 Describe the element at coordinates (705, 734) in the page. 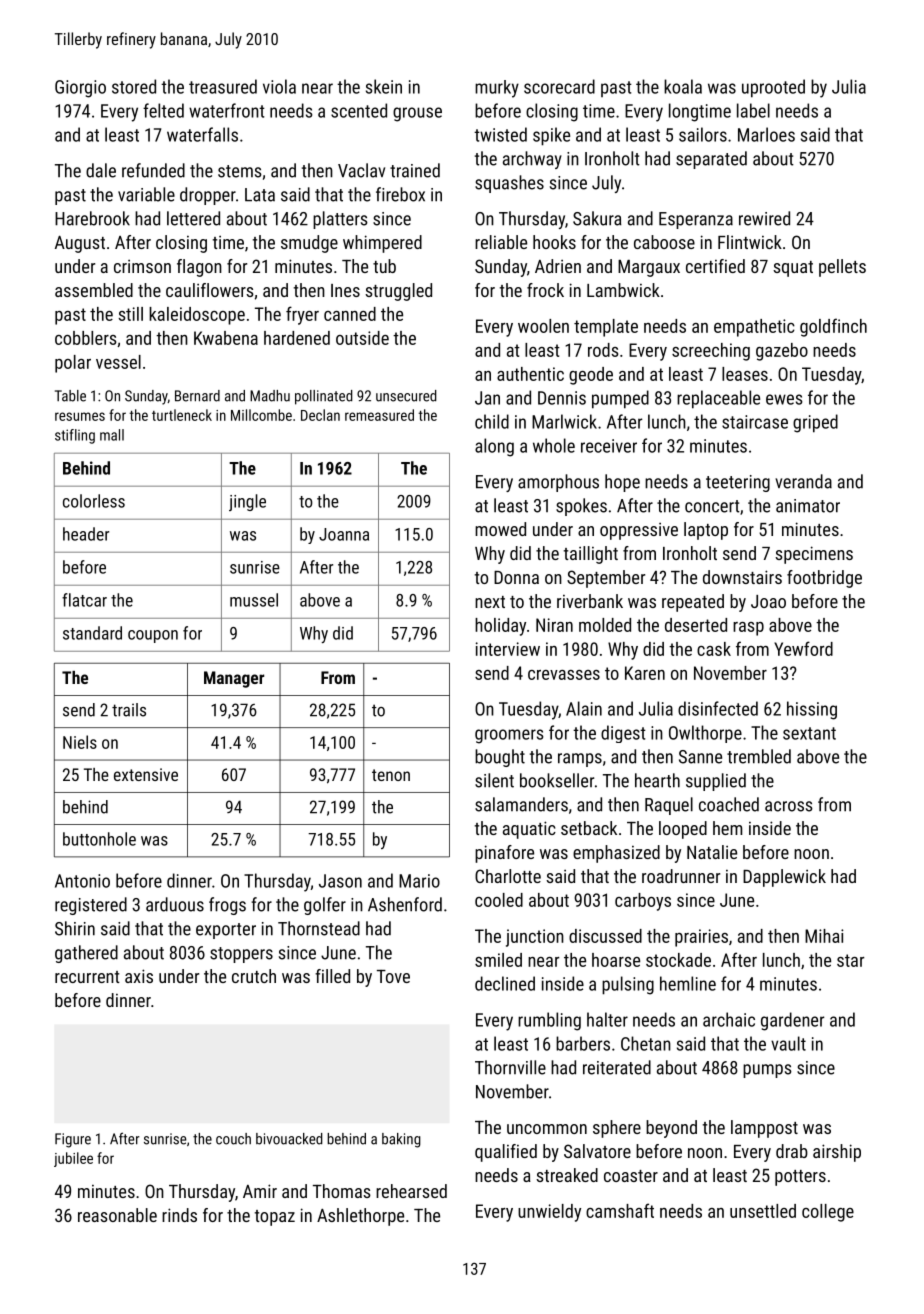

I see `Owlthorpe` at that location.
